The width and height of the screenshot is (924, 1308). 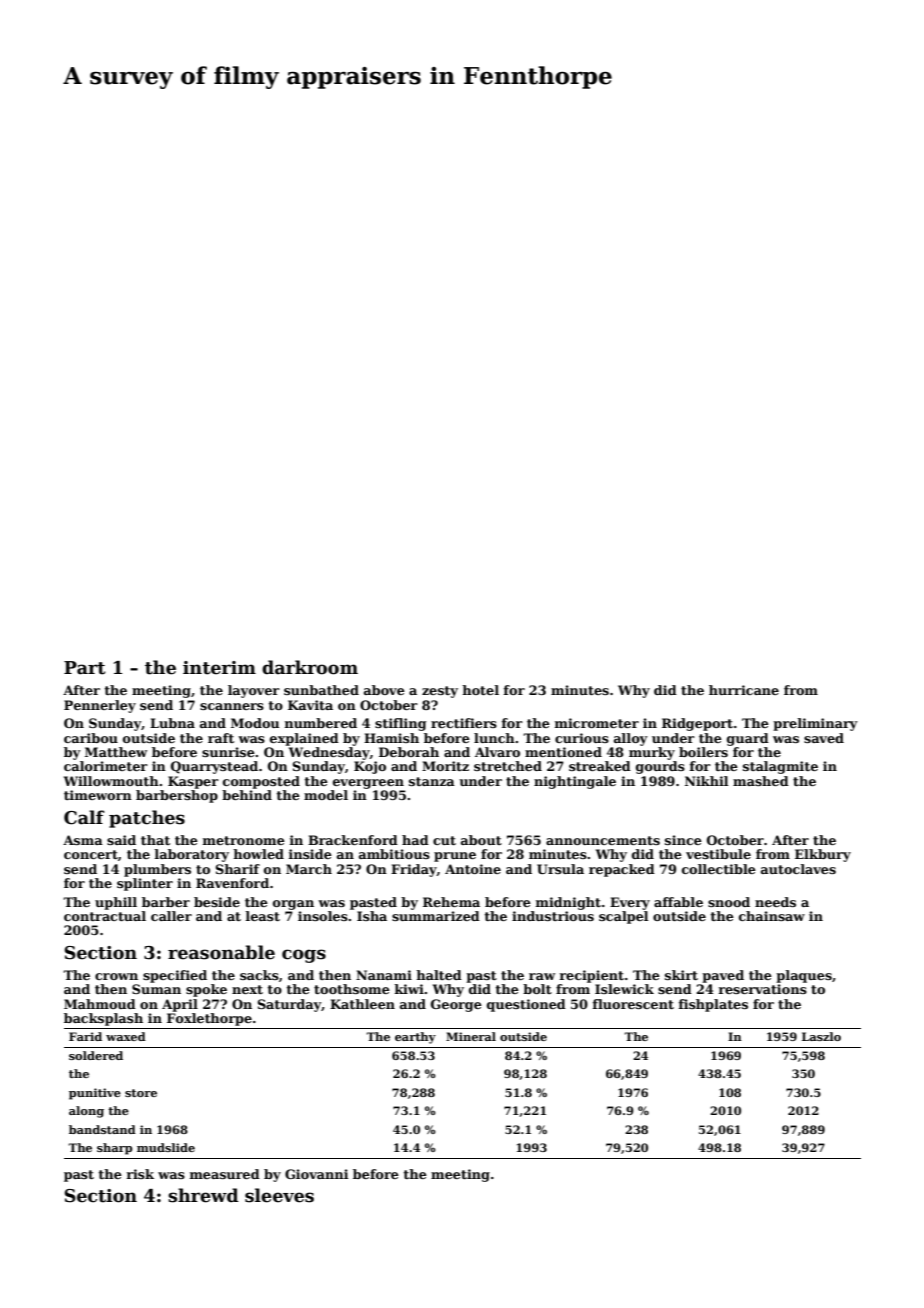 What do you see at coordinates (100, 706) in the screenshot?
I see `Pennerley` at bounding box center [100, 706].
